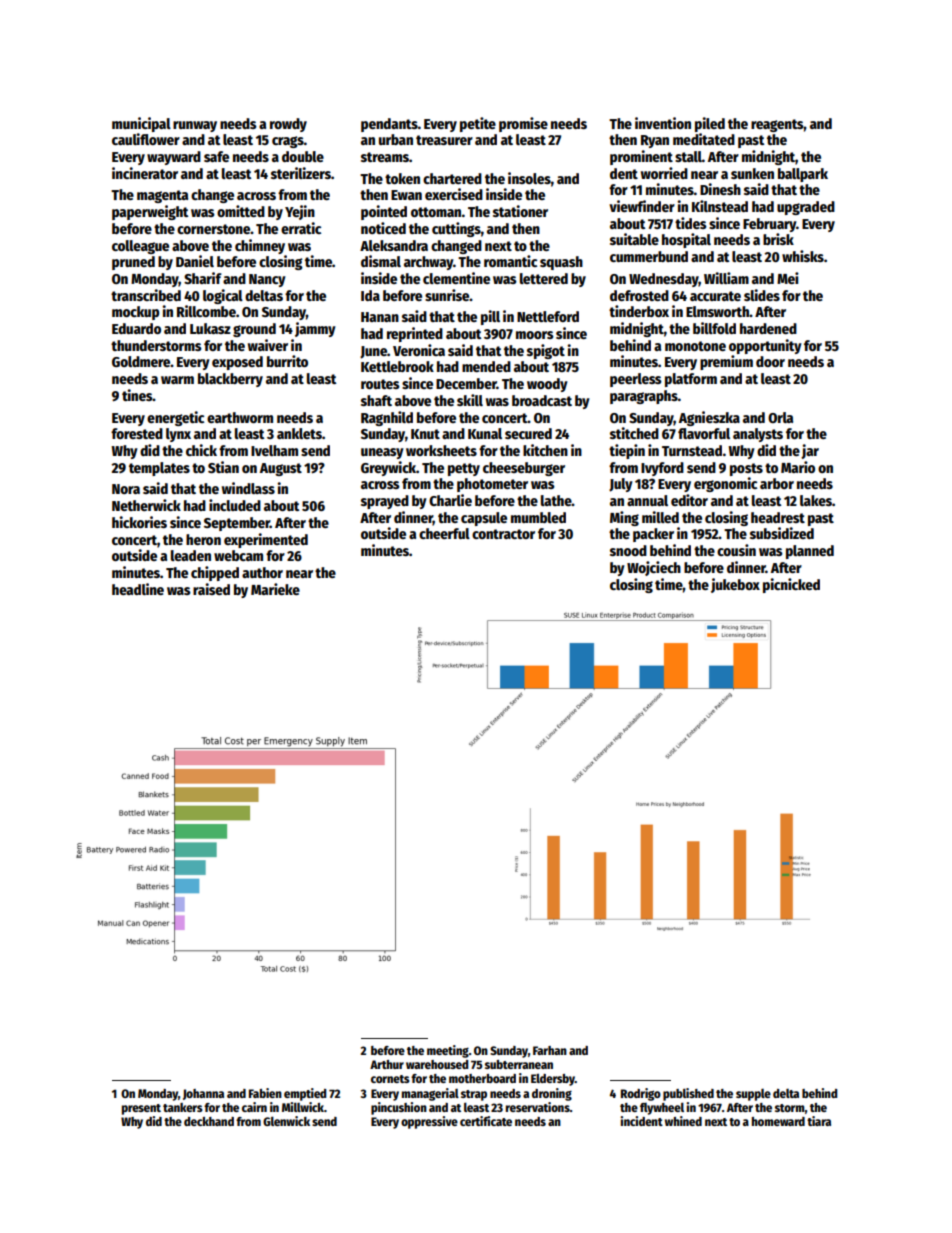 Image resolution: width=952 pixels, height=1233 pixels. Describe the element at coordinates (553, 1079) in the document. I see `Eldersby` at that location.
